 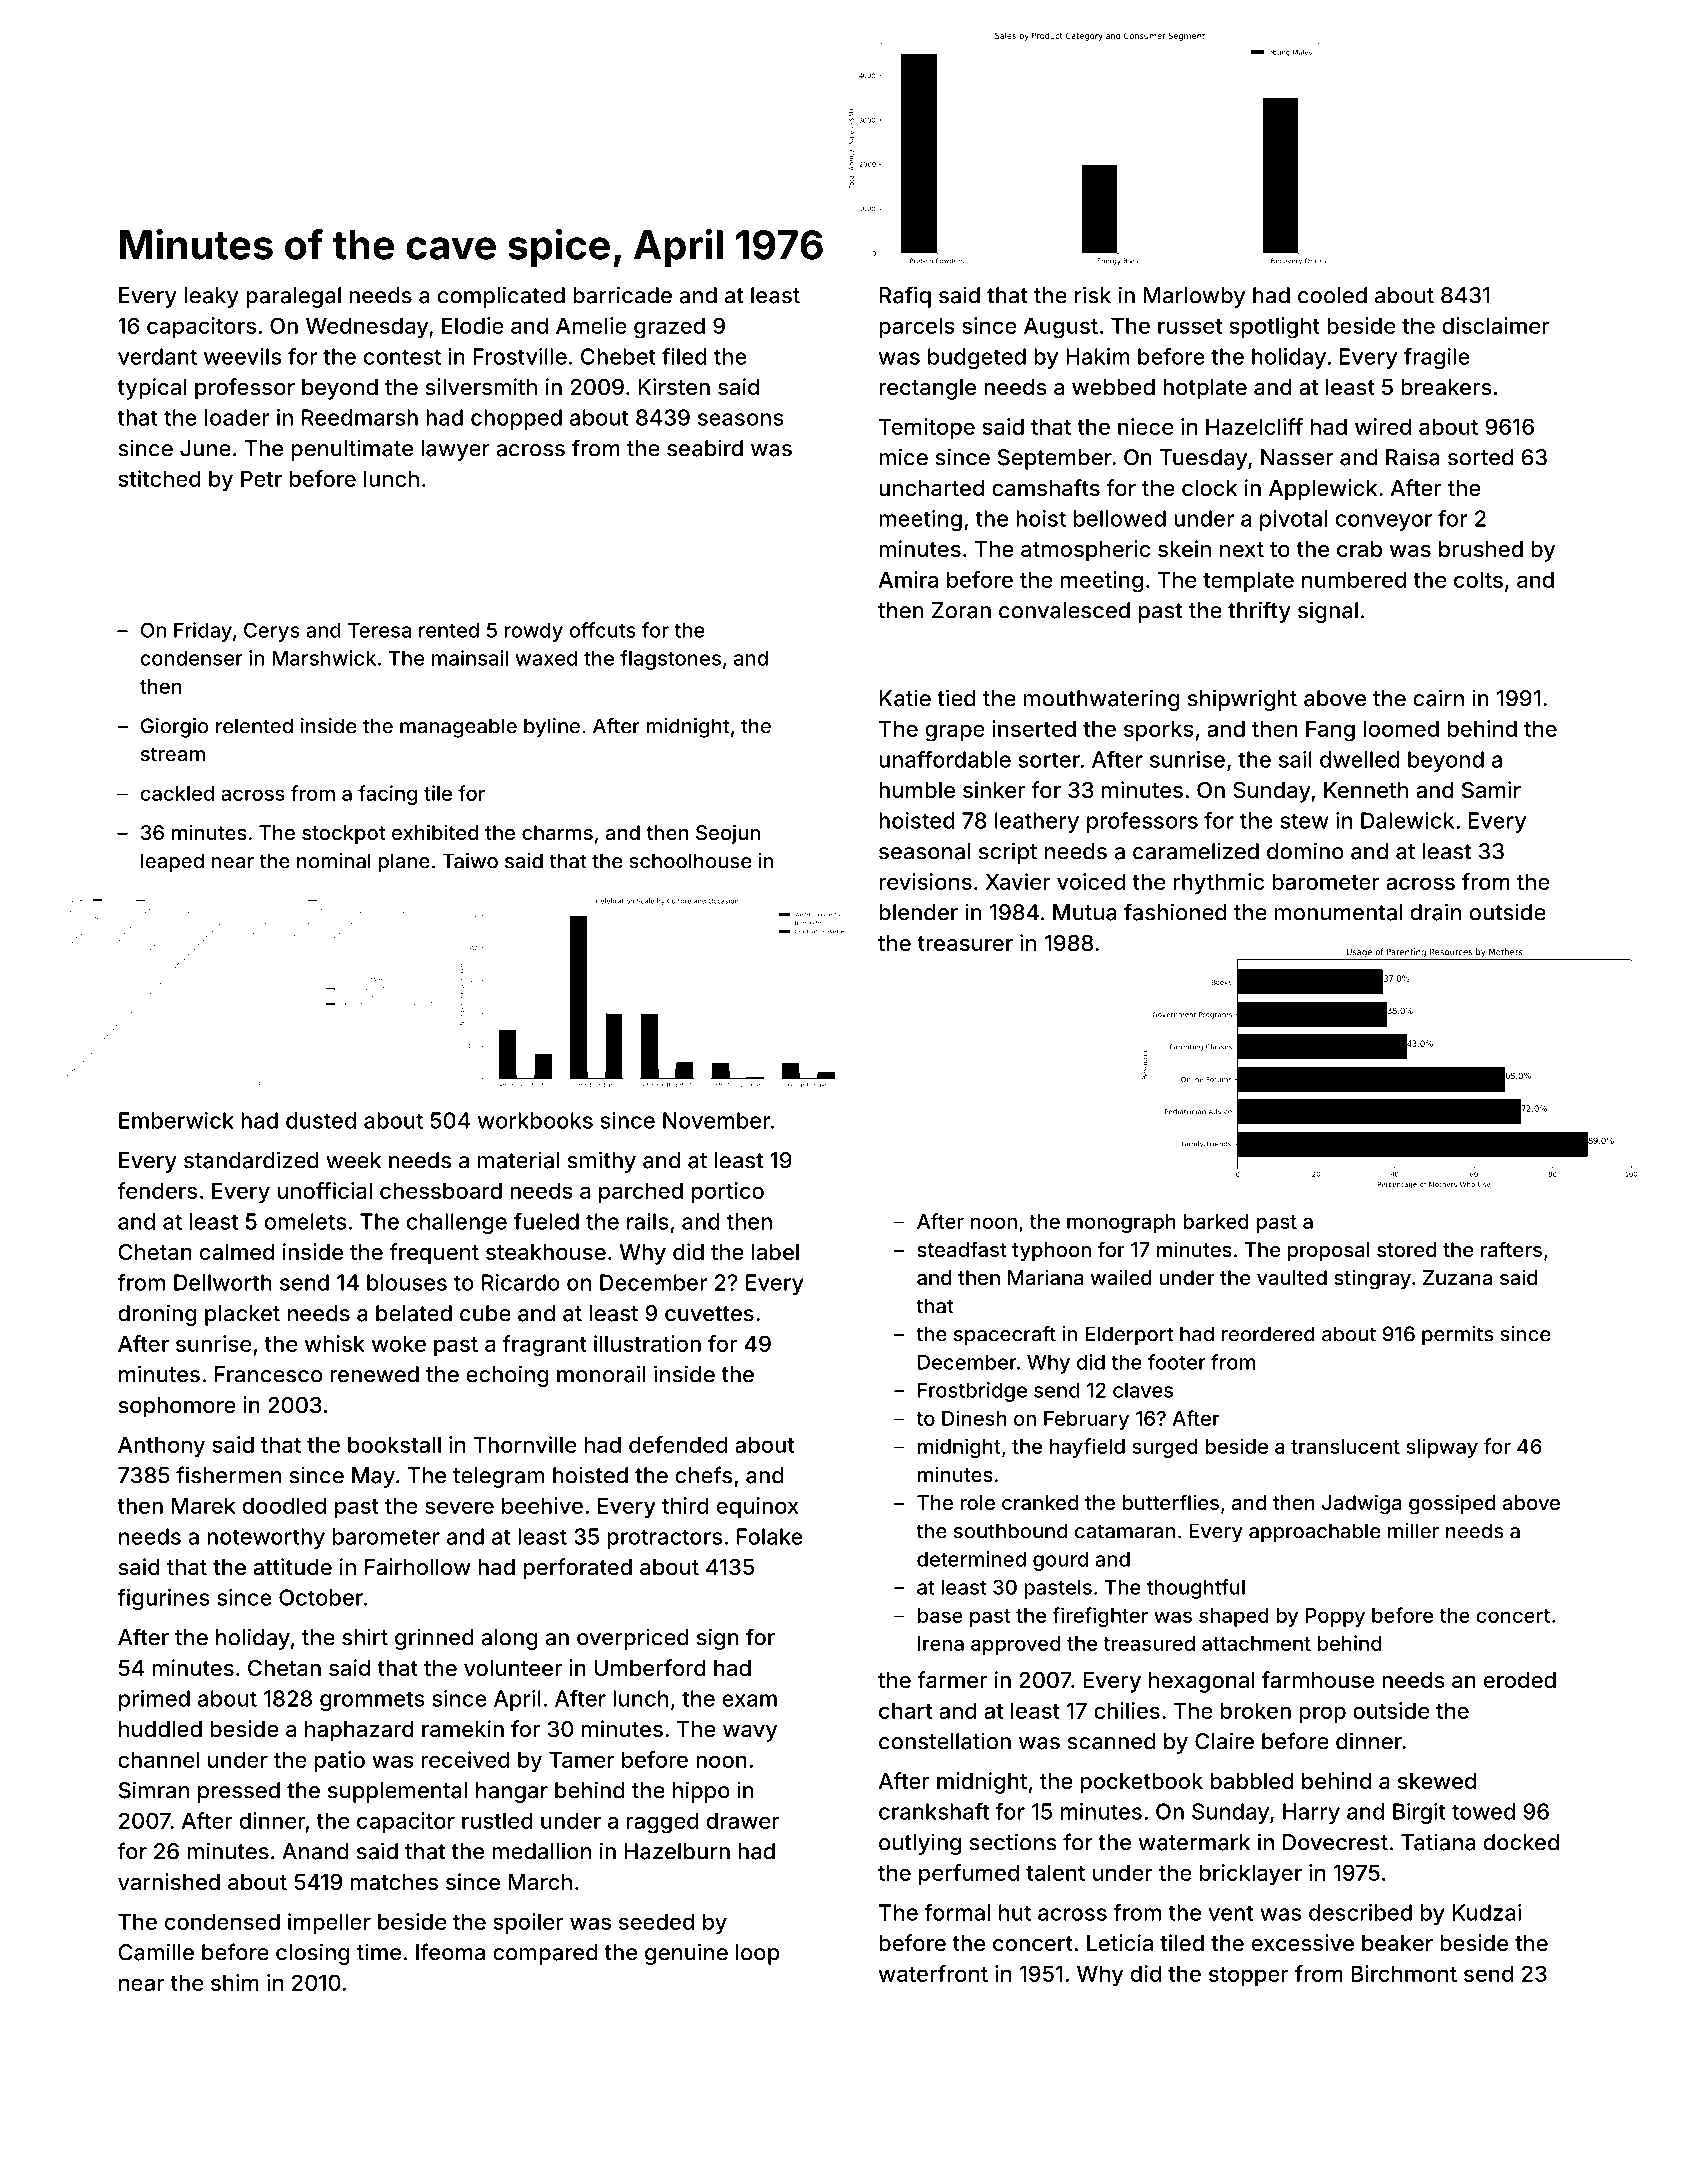 What do you see at coordinates (394, 1882) in the page?
I see `matches` at bounding box center [394, 1882].
